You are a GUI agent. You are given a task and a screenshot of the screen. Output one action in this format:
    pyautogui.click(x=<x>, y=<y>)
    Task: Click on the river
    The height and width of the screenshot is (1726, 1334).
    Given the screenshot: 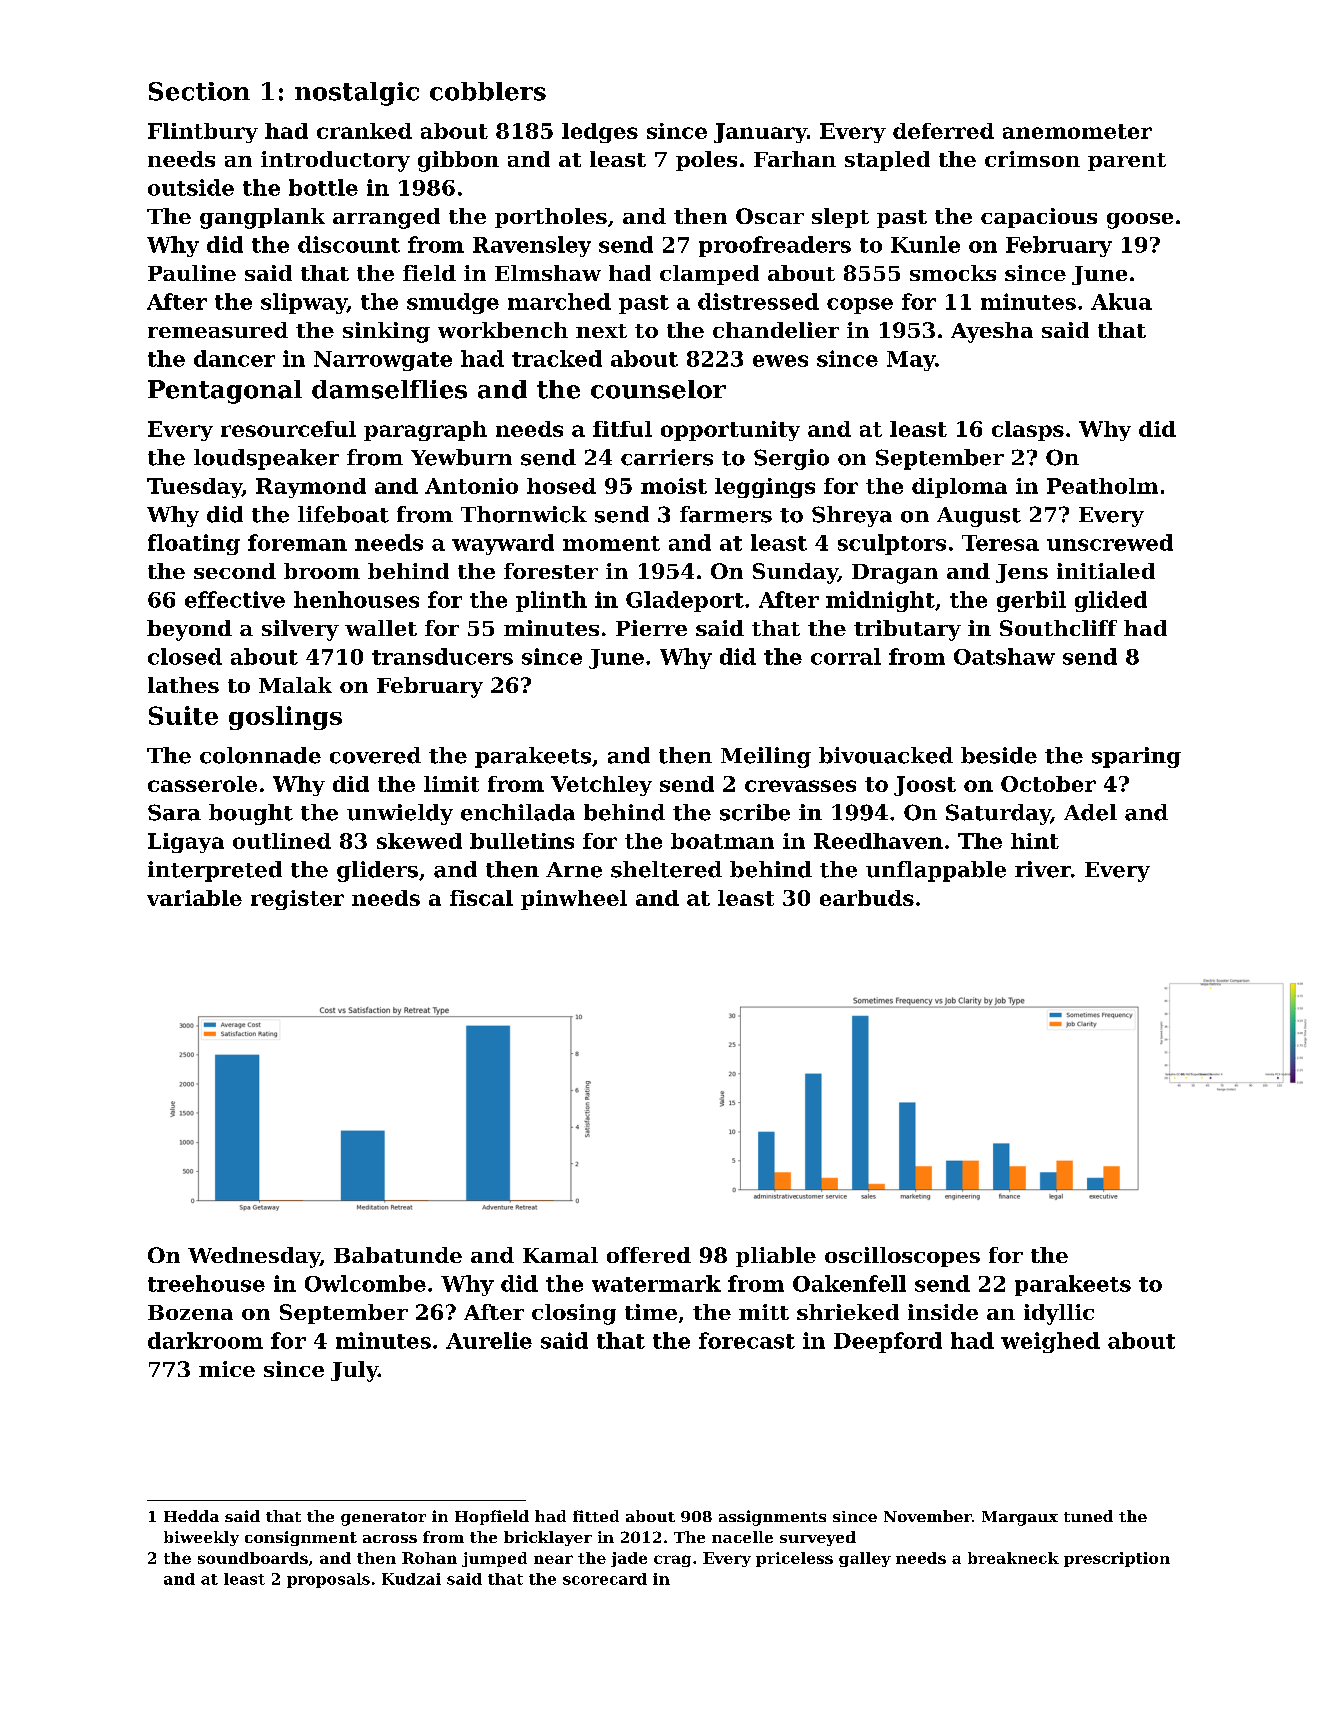 What is the action you would take?
    pyautogui.click(x=1043, y=869)
